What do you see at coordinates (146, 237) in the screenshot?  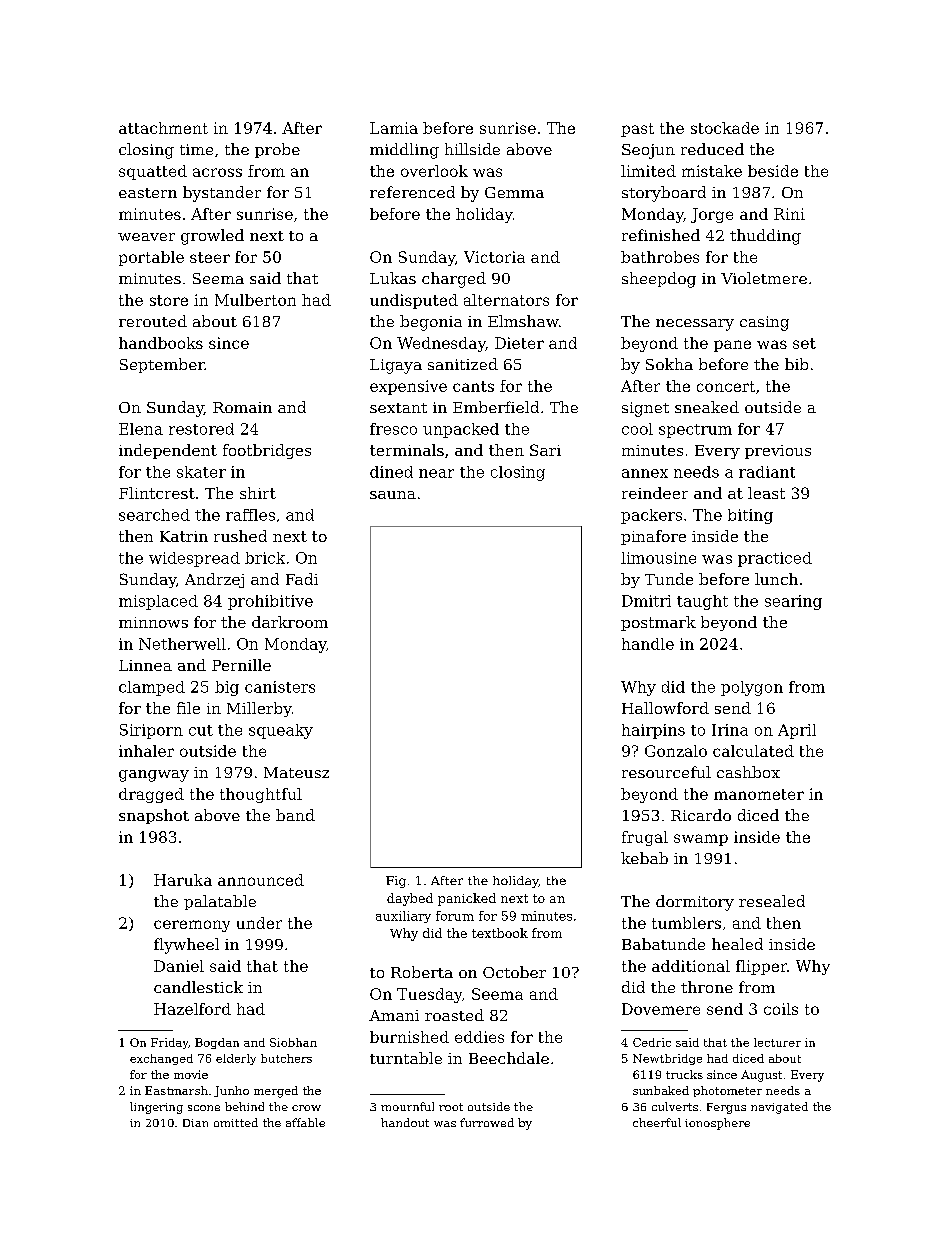 I see `weaver` at bounding box center [146, 237].
